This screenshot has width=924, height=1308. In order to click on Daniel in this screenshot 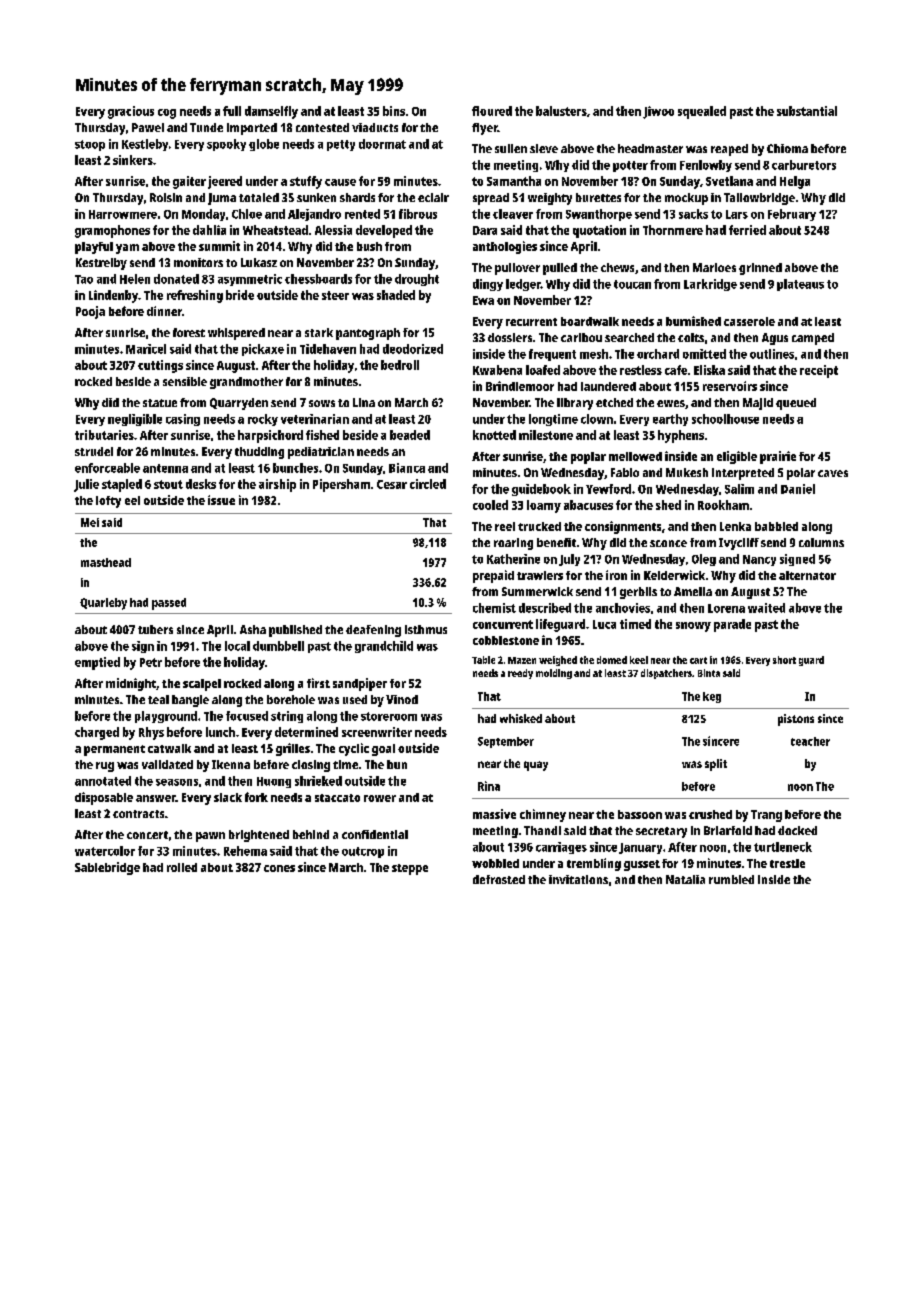, I will do `click(798, 489)`.
